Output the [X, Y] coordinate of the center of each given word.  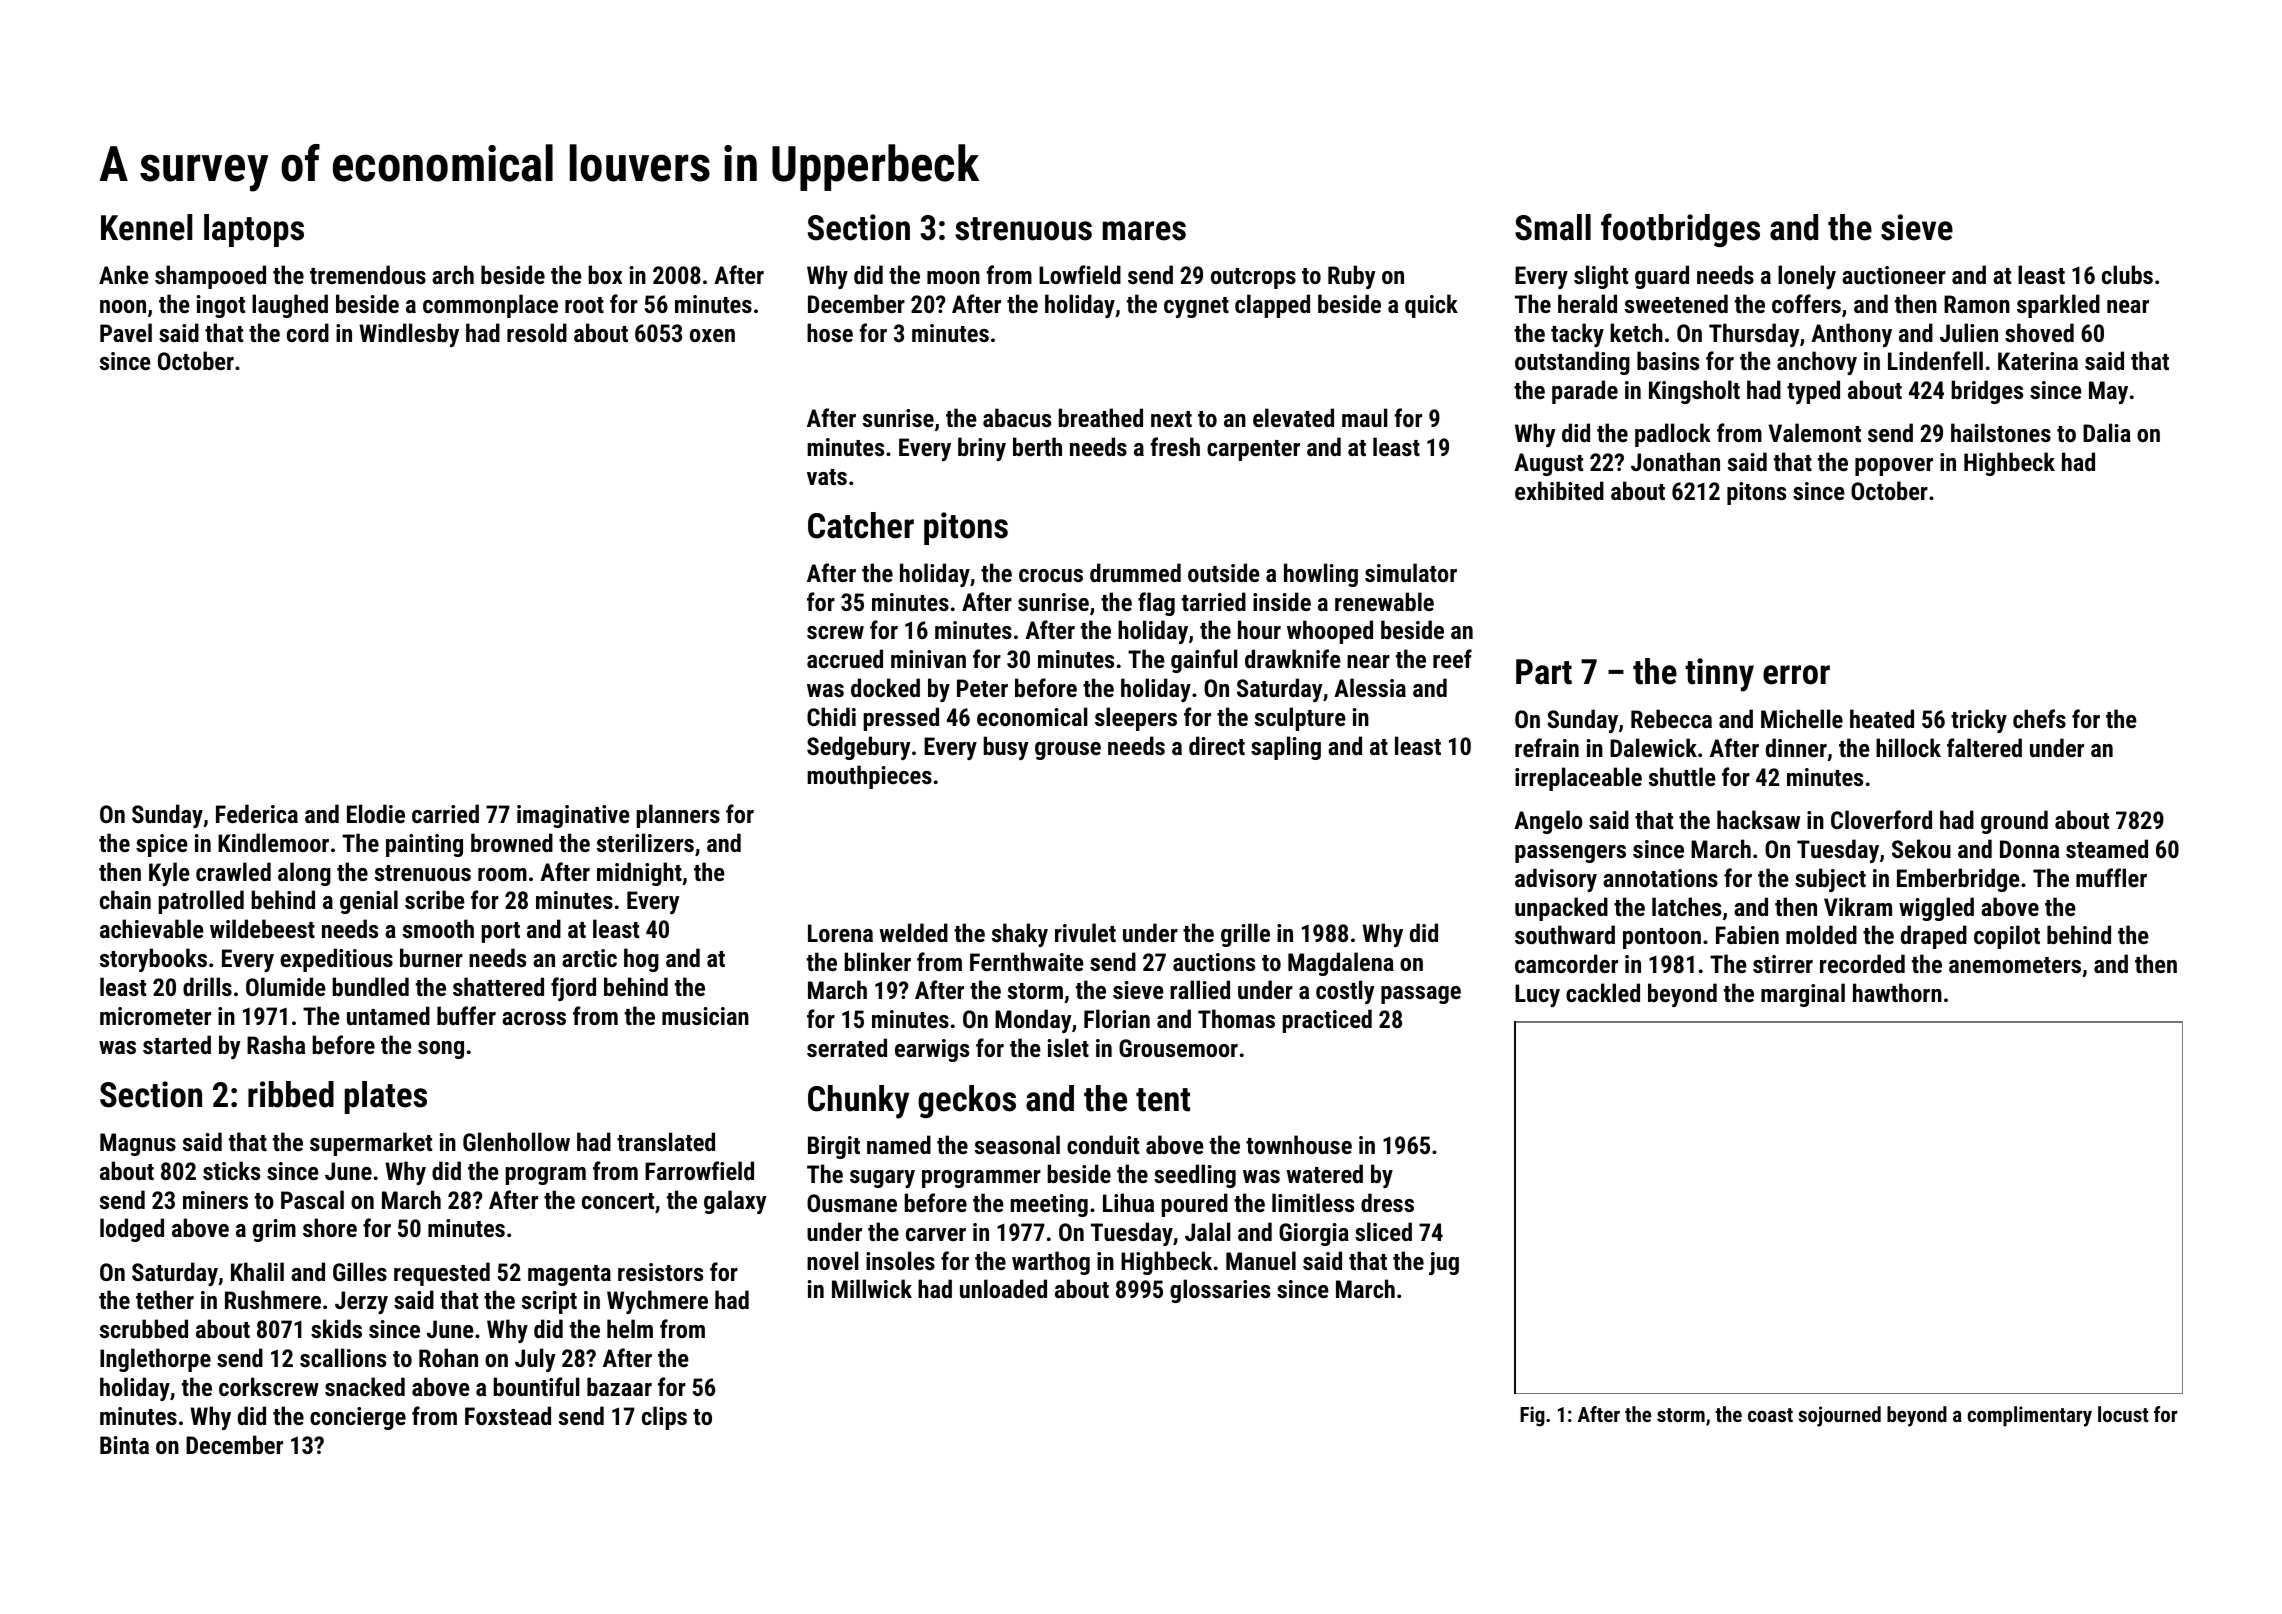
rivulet [1085, 932]
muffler [2111, 877]
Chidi [831, 716]
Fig [1532, 1416]
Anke [124, 274]
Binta [124, 1445]
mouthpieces [869, 777]
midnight [639, 874]
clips [664, 1418]
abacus [1017, 417]
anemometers [2015, 965]
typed [1813, 392]
